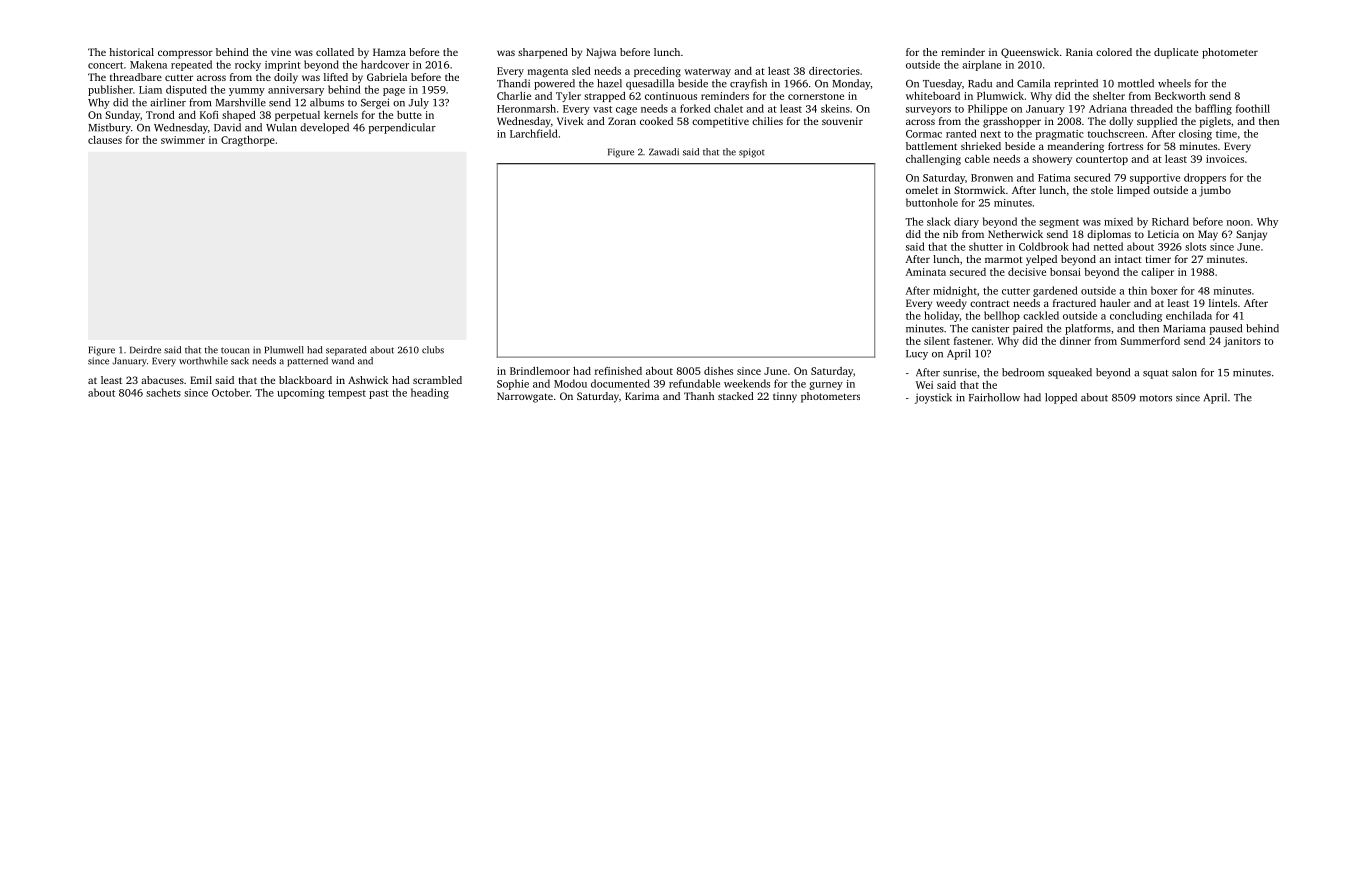 This image has width=1372, height=887. What do you see at coordinates (145, 350) in the image?
I see `Deirdre` at bounding box center [145, 350].
